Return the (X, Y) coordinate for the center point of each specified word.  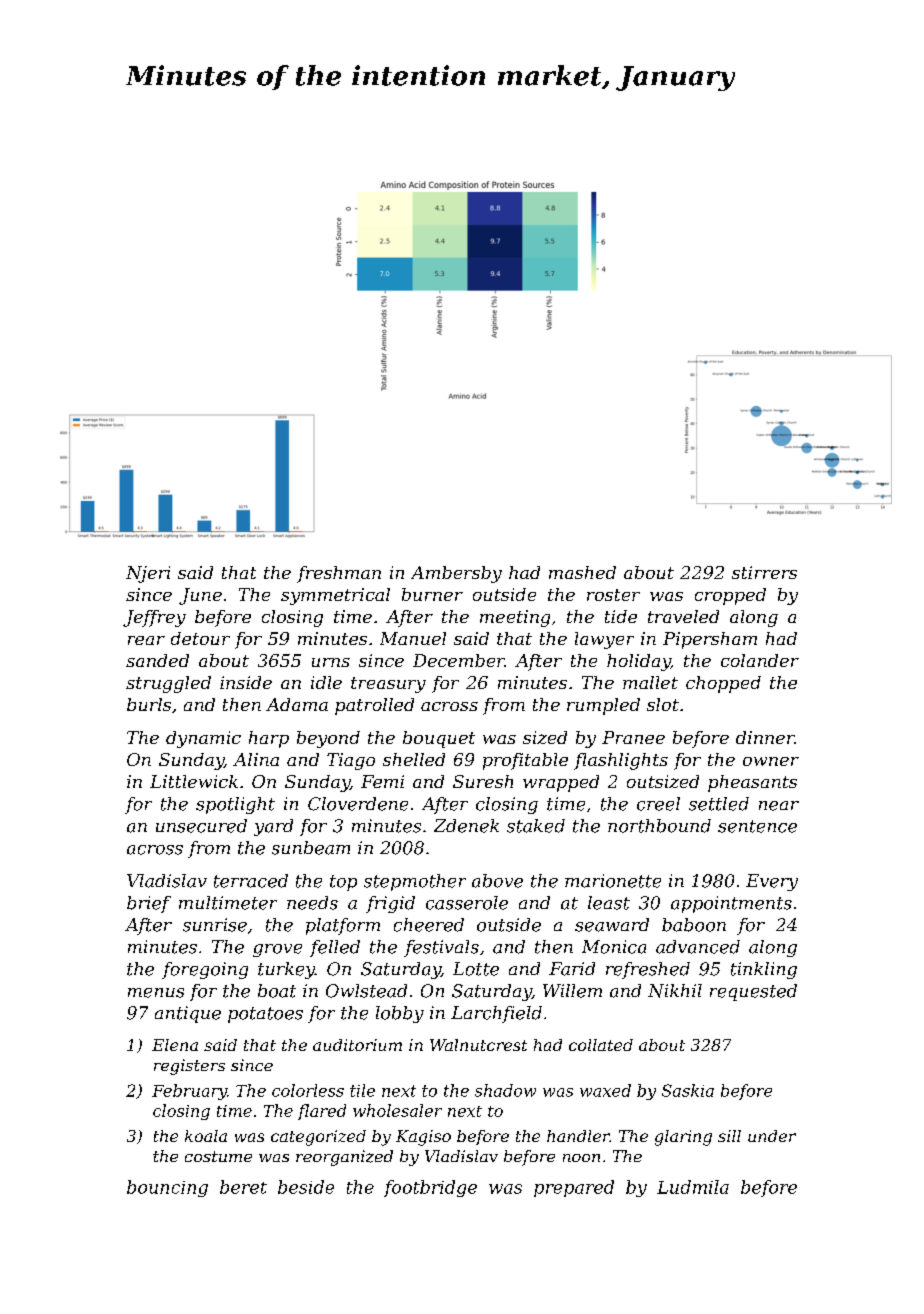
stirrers (764, 572)
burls (149, 704)
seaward (612, 925)
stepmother (415, 882)
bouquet (439, 739)
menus (156, 993)
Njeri (148, 574)
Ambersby (456, 574)
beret (243, 1187)
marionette (613, 881)
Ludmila (693, 1187)
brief (149, 904)
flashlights (621, 761)
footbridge (430, 1188)
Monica (614, 947)
